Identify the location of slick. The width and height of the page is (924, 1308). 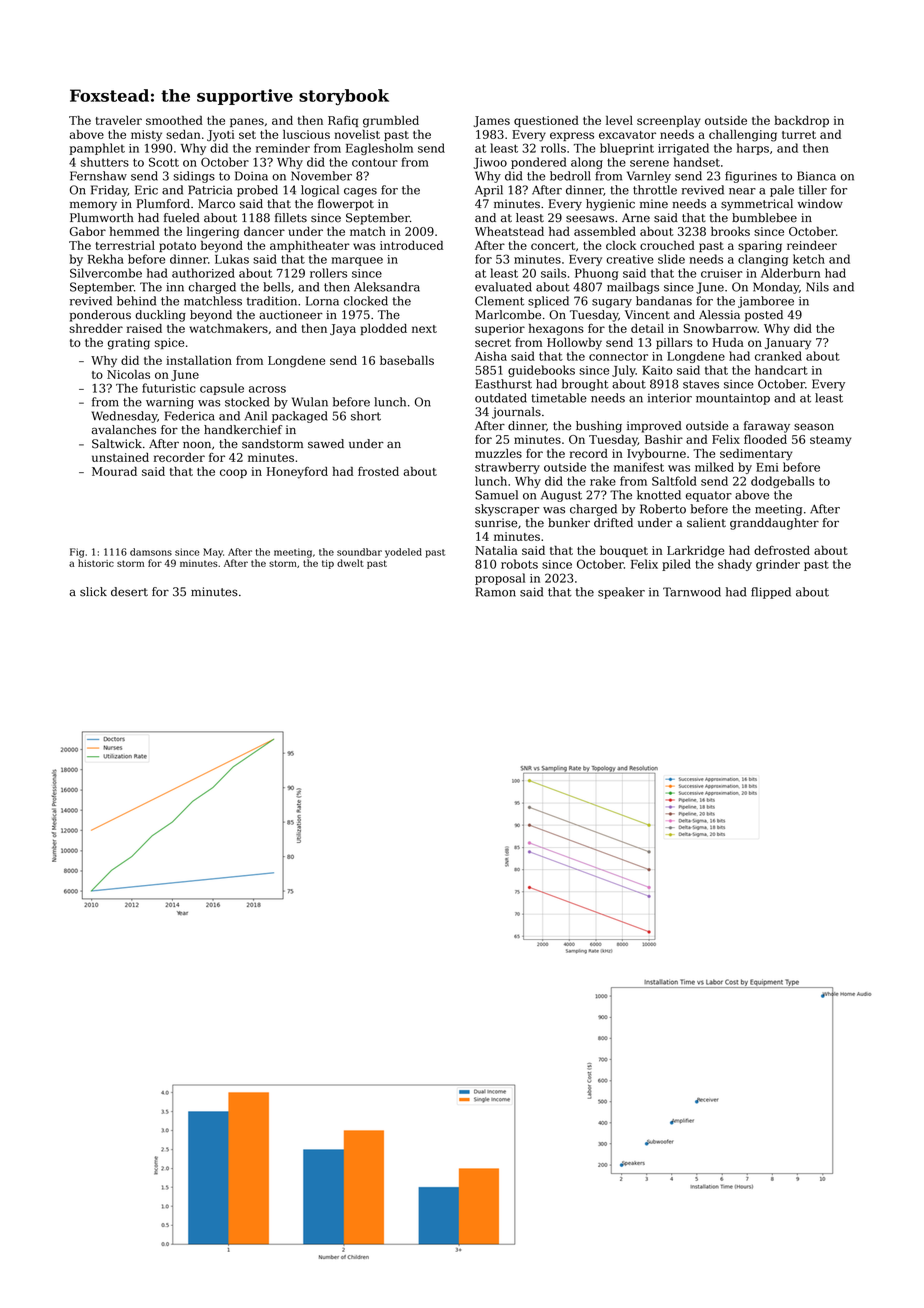
(93, 592).
